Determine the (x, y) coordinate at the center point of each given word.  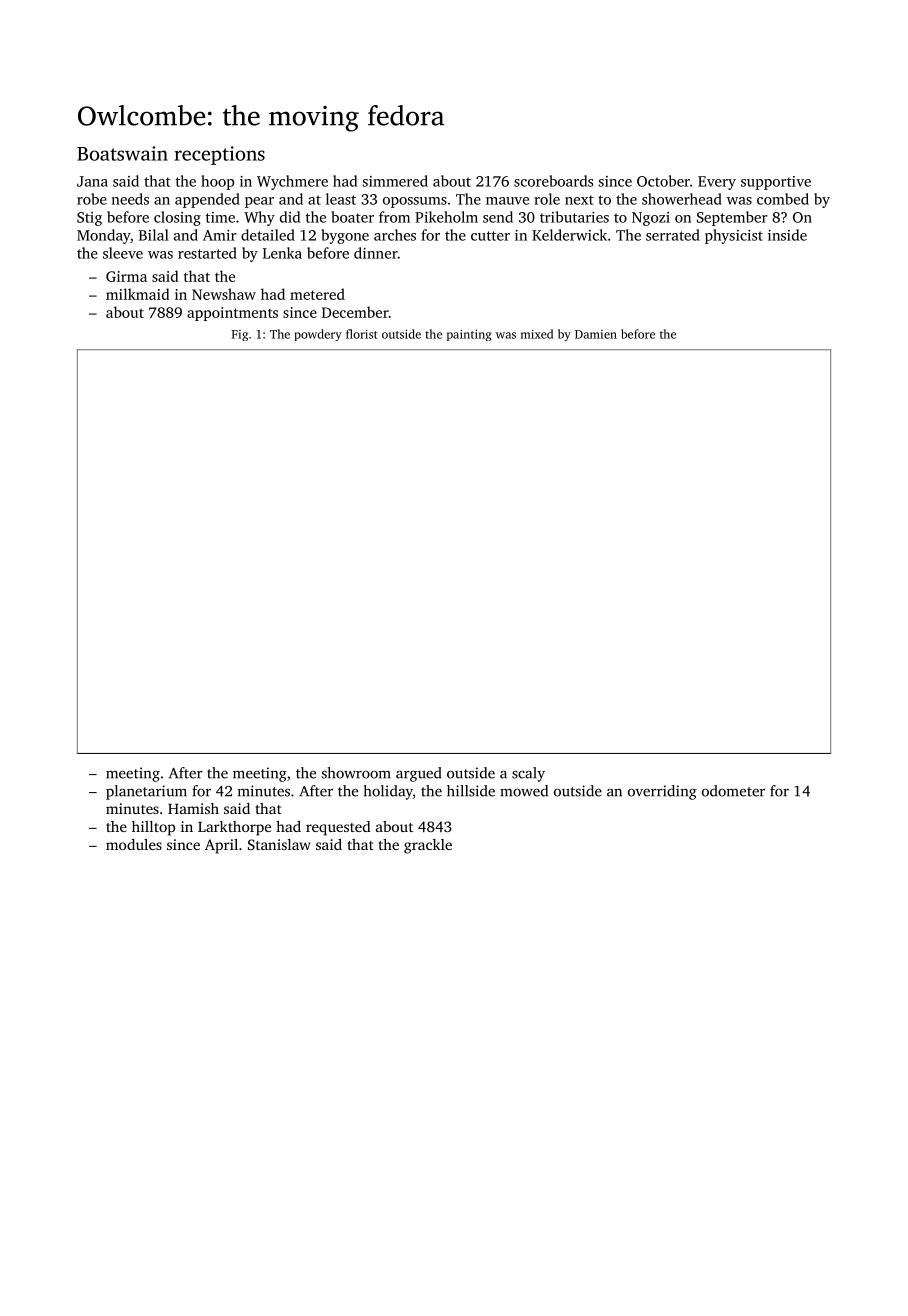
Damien (596, 334)
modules (134, 844)
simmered (395, 181)
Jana (92, 181)
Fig (240, 335)
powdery (318, 335)
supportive (776, 183)
